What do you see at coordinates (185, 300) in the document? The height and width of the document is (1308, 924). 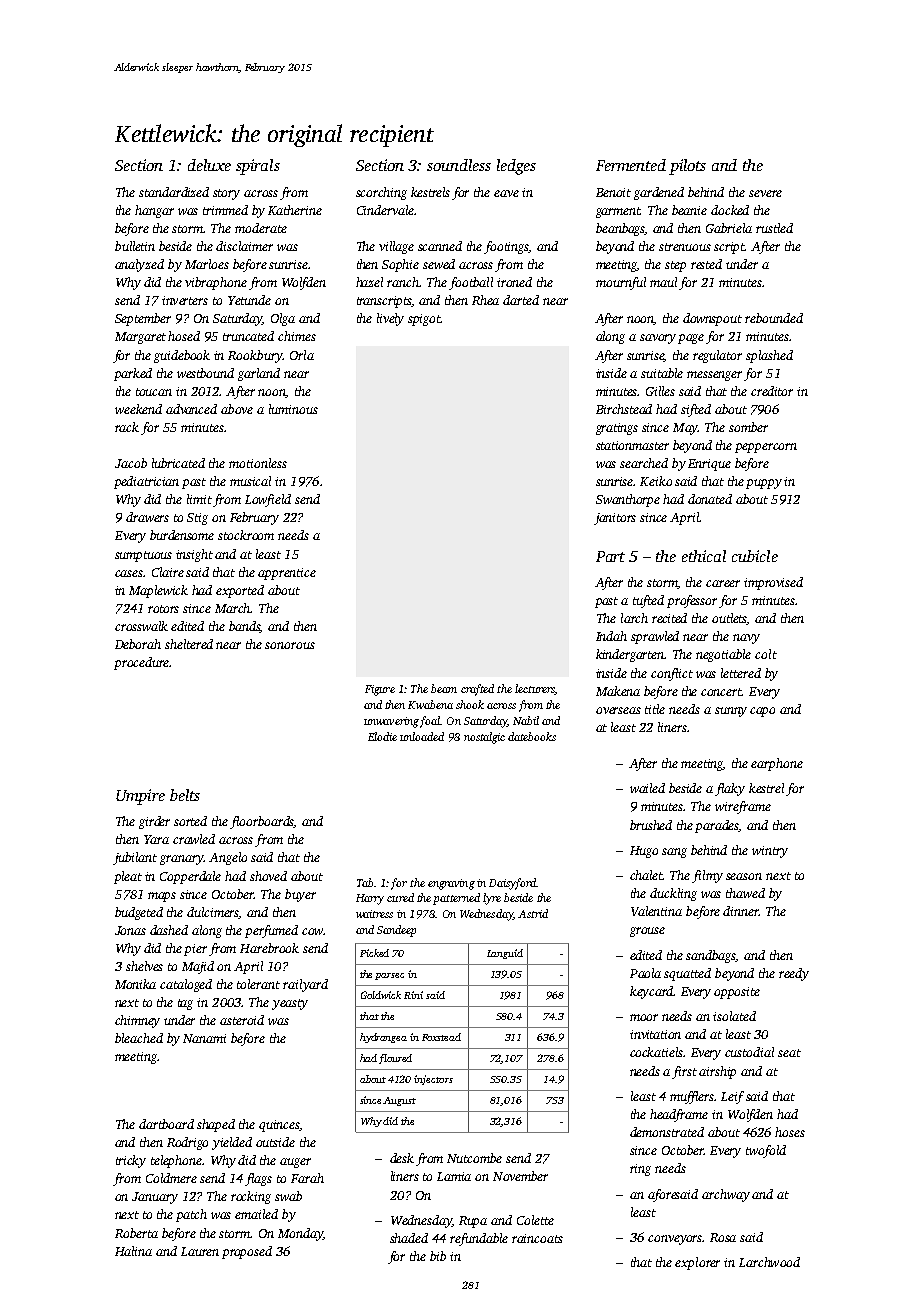 I see `inverters` at bounding box center [185, 300].
